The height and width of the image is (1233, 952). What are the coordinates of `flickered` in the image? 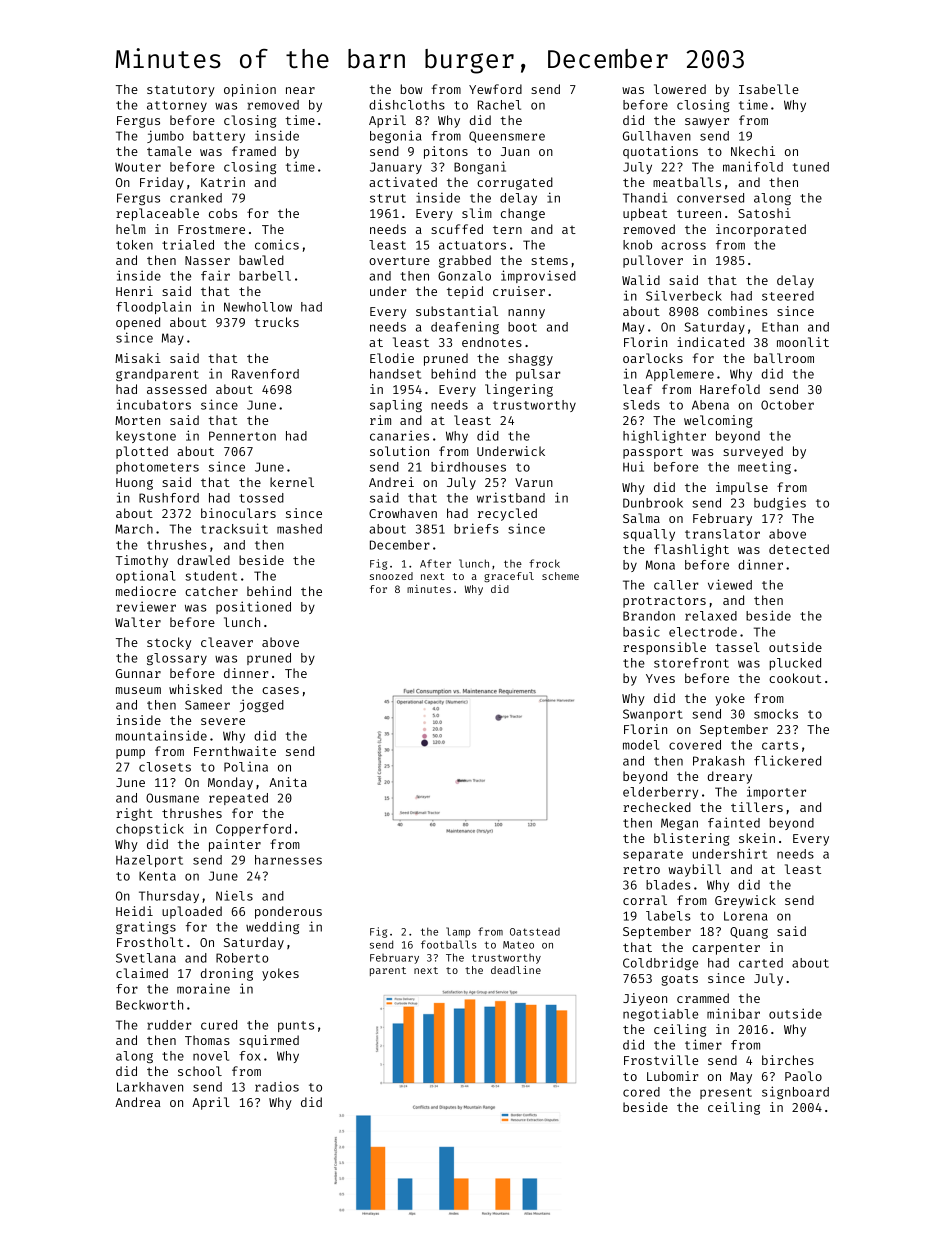 It's located at (787, 760).
